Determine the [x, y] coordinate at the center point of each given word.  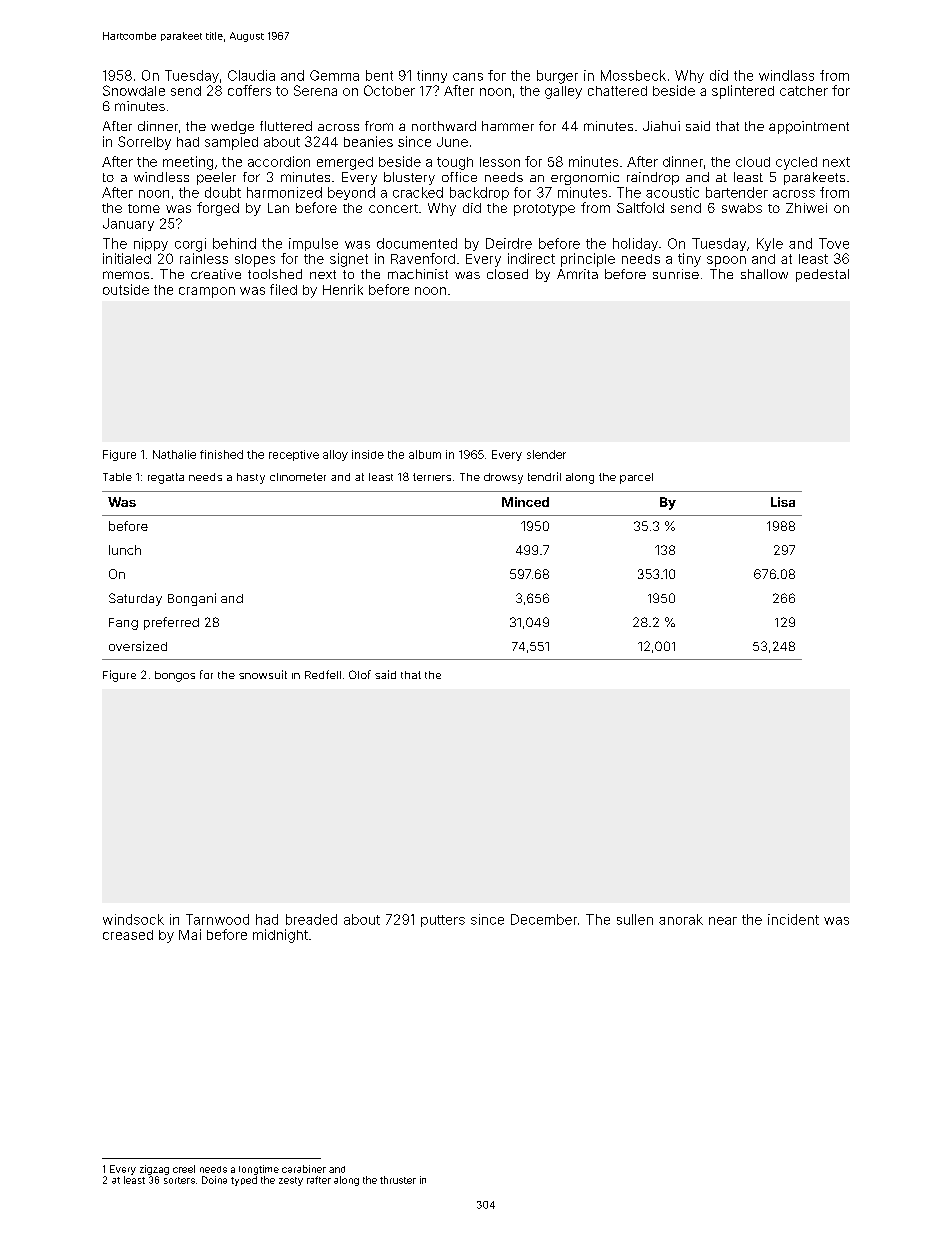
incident [793, 919]
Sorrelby [144, 143]
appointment [809, 127]
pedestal [822, 275]
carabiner [304, 1169]
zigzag [154, 1170]
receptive [294, 455]
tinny [432, 76]
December [544, 919]
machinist [418, 274]
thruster [398, 1180]
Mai [190, 934]
